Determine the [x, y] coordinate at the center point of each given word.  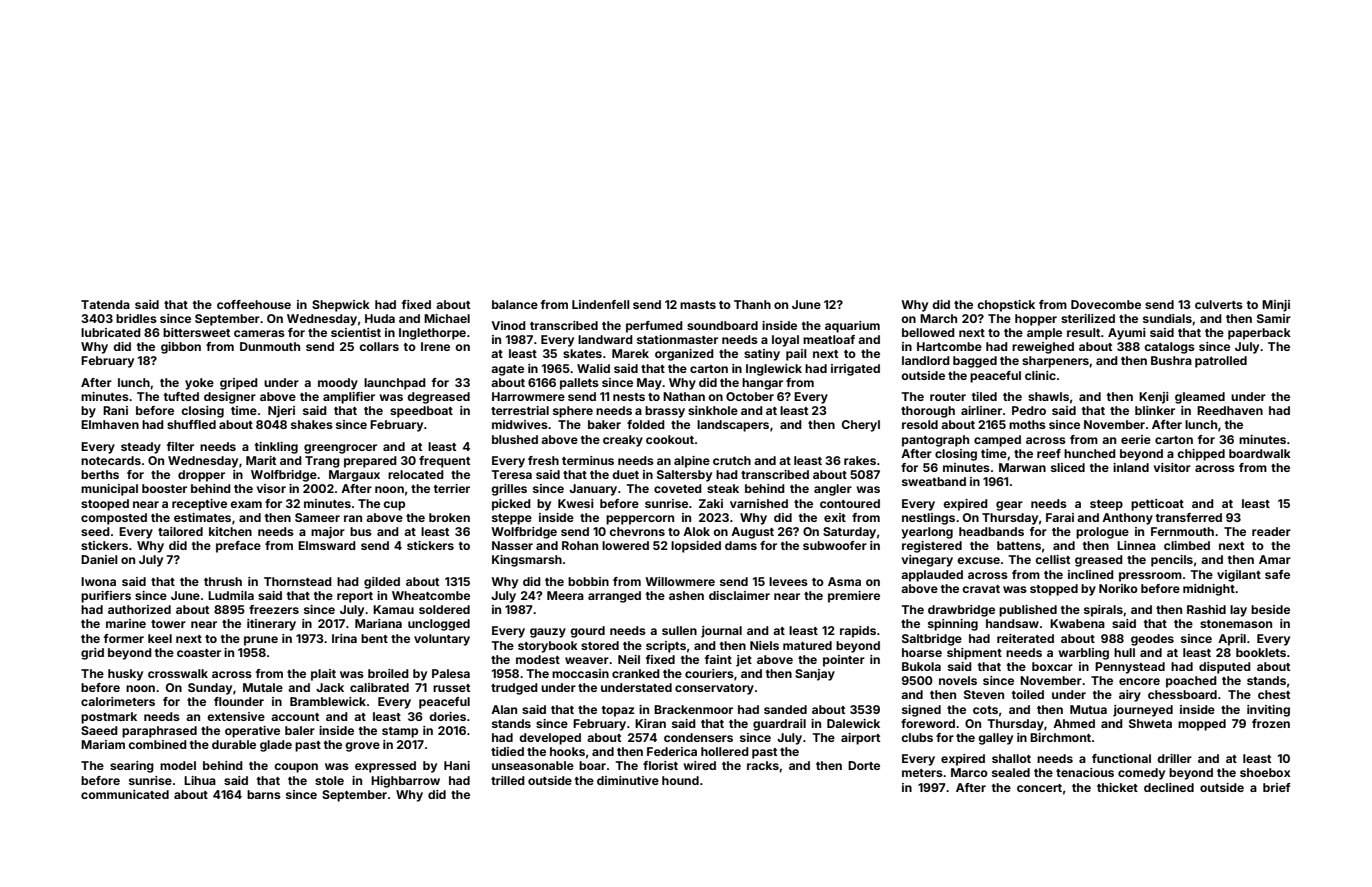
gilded [382, 583]
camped [997, 441]
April [1232, 640]
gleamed [1200, 398]
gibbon [181, 348]
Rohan [580, 545]
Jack [330, 687]
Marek [630, 353]
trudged [514, 689]
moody [338, 384]
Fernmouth [1182, 531]
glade [276, 746]
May [649, 384]
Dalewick [853, 723]
